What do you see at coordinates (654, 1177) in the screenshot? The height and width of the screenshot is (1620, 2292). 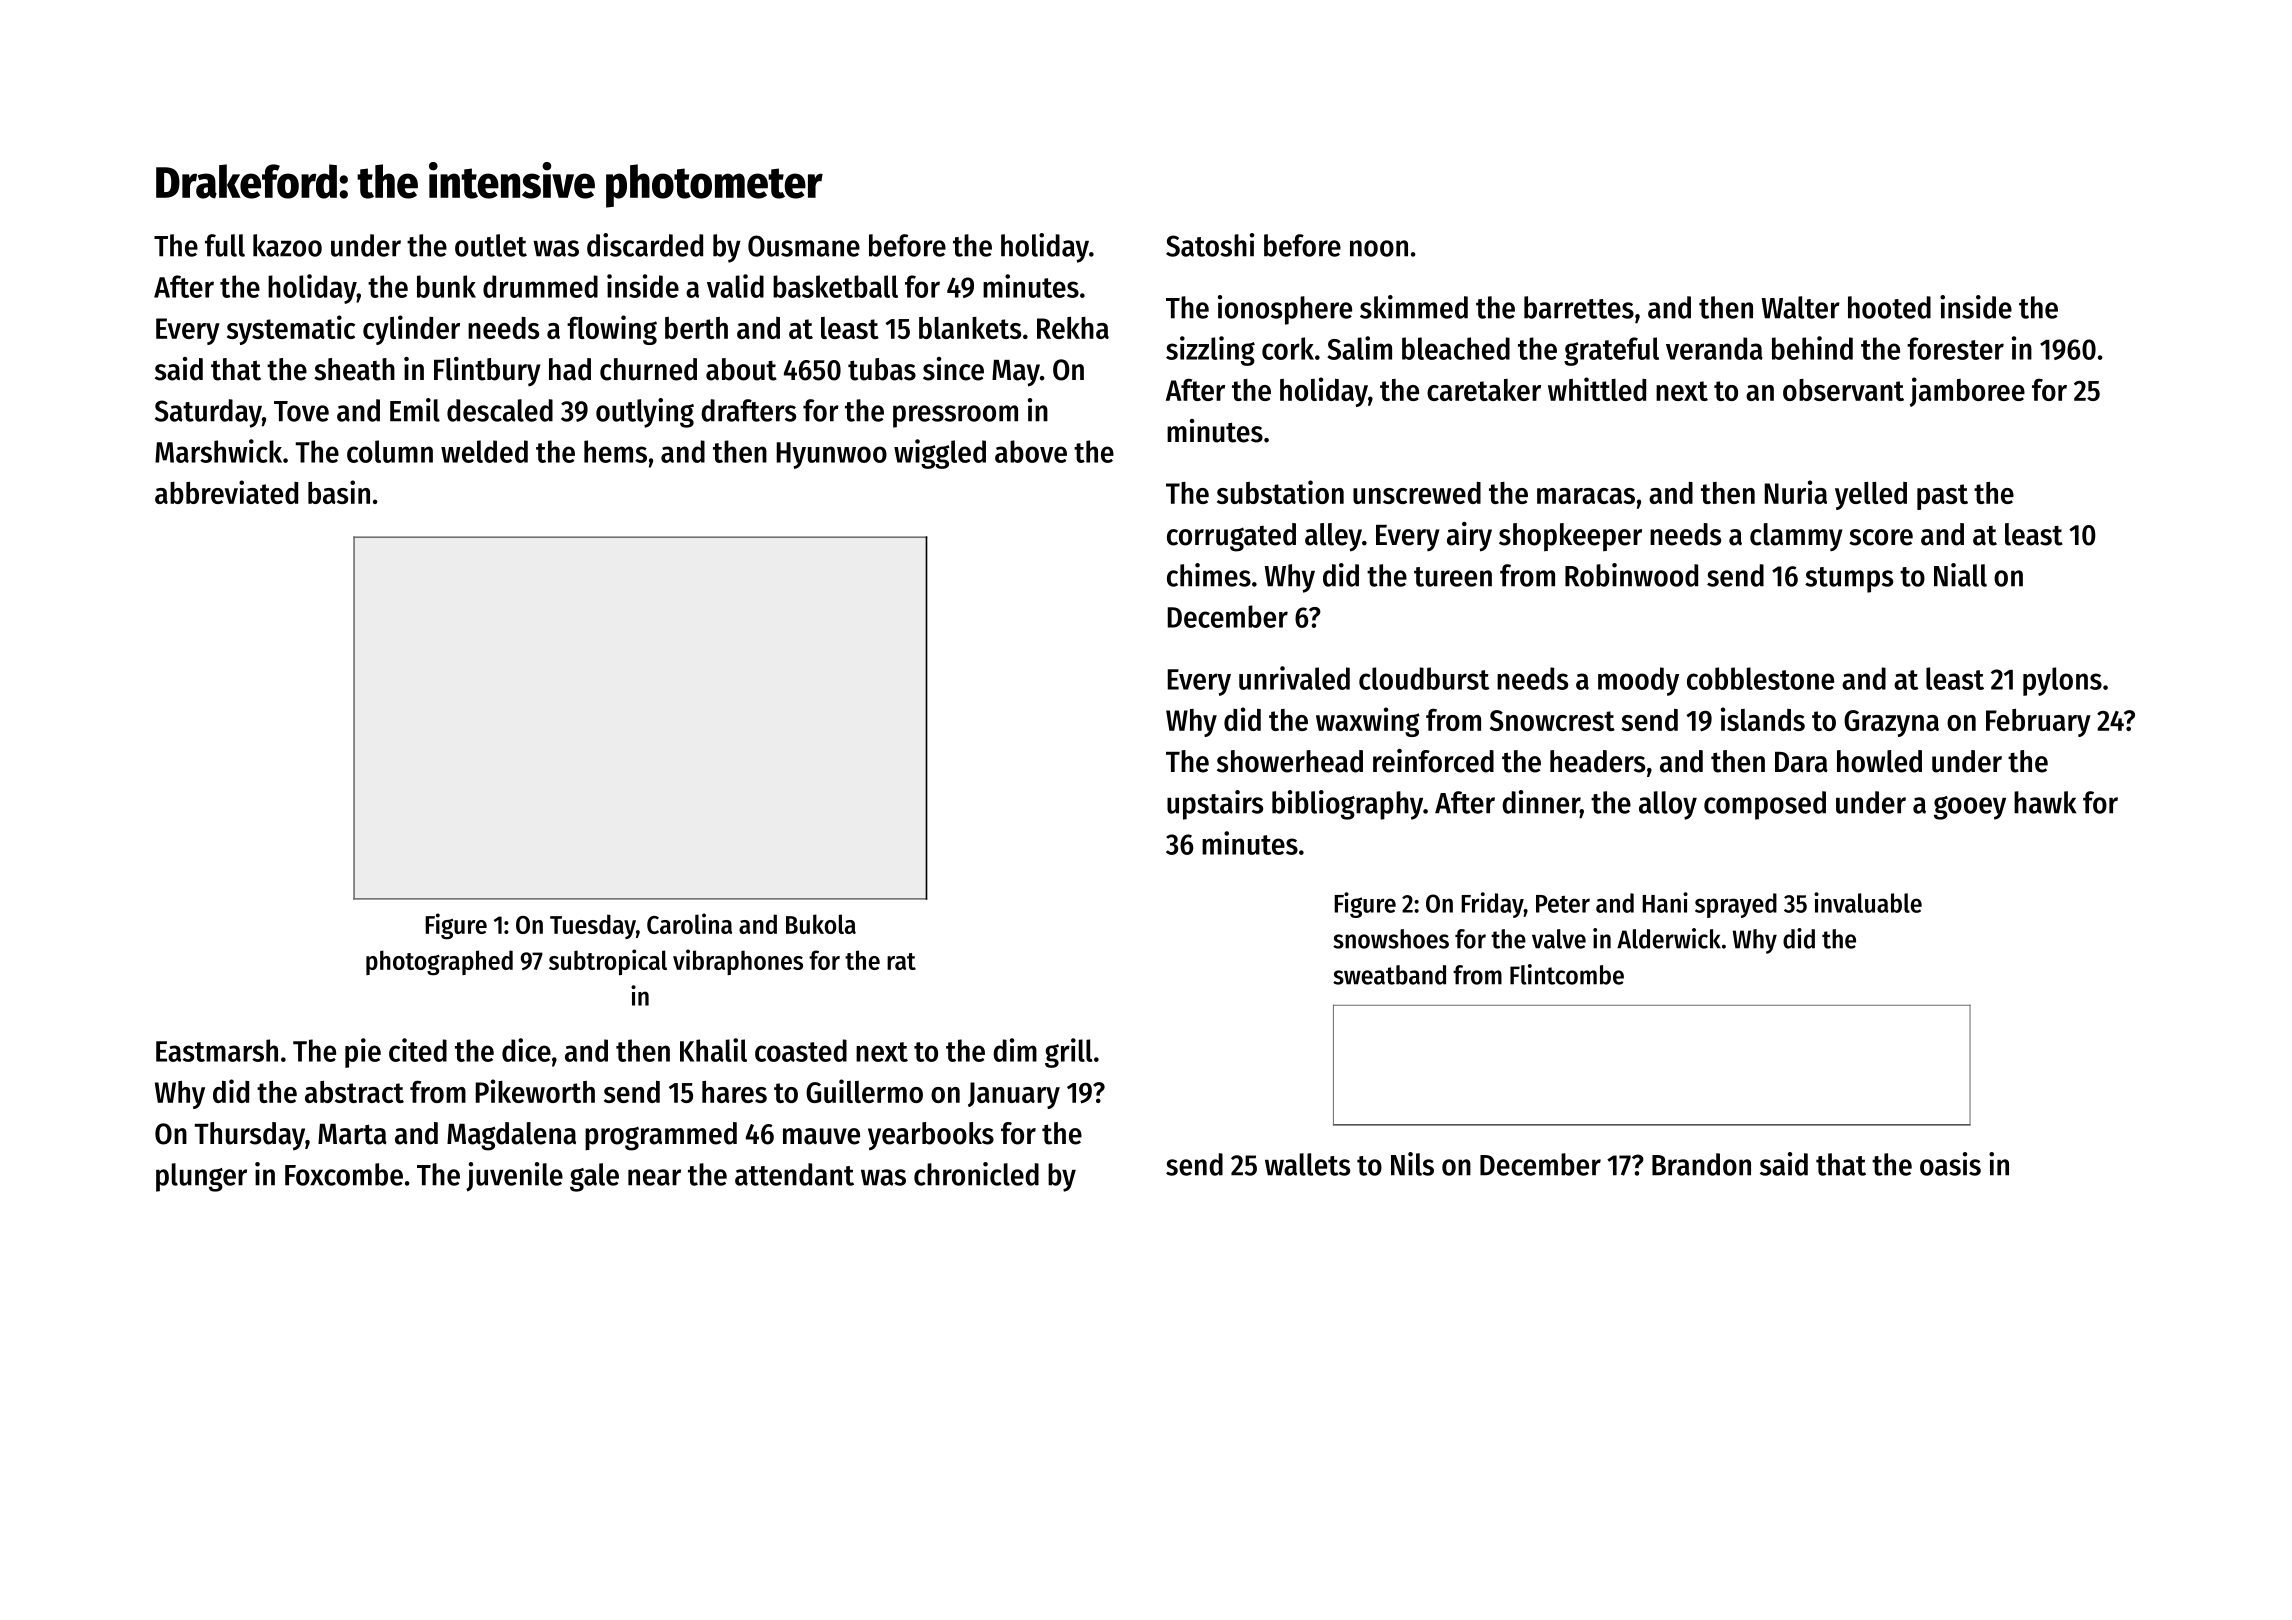 I see `near` at bounding box center [654, 1177].
